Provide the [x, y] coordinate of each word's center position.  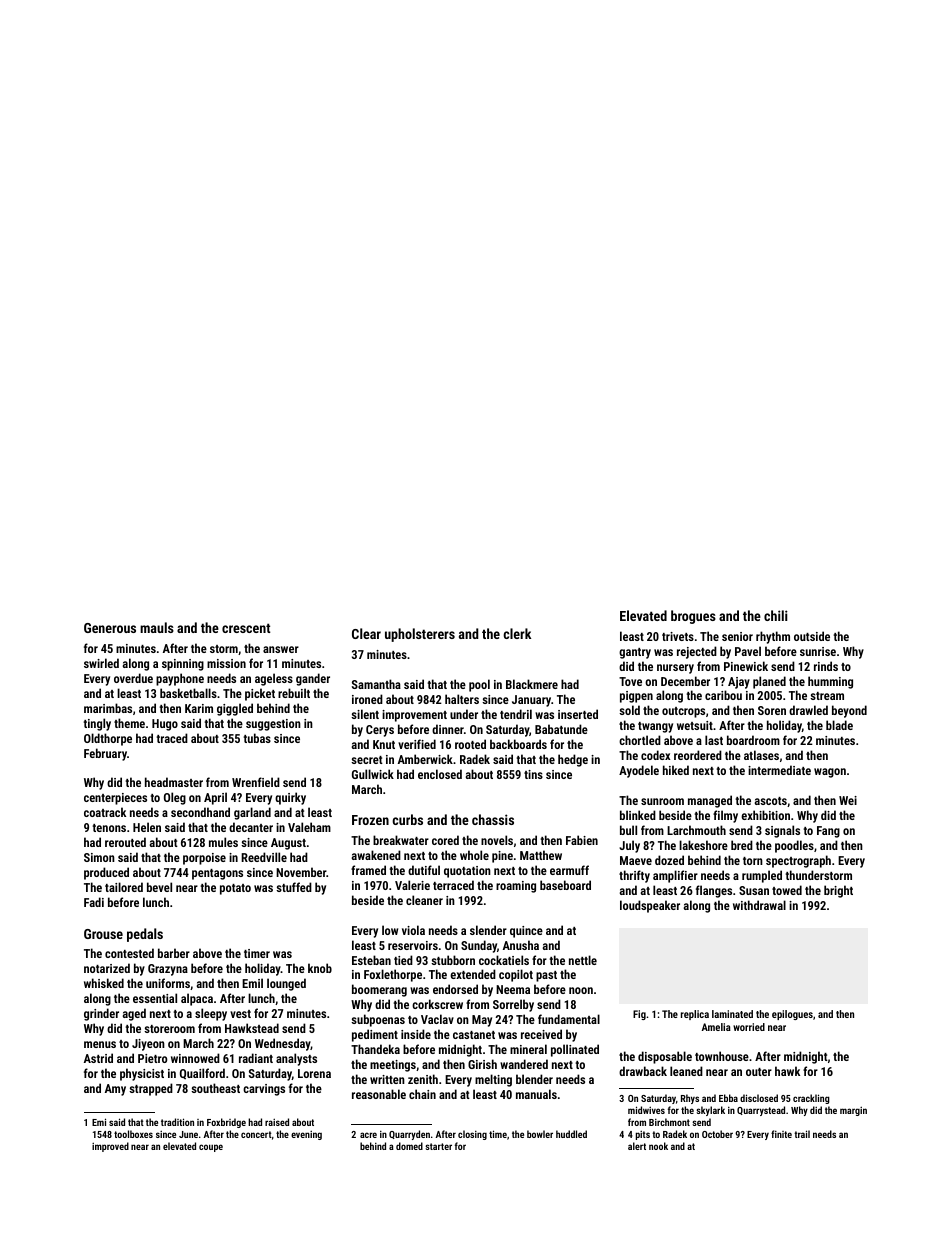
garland [252, 813]
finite [781, 1134]
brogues [693, 617]
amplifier [675, 876]
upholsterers [420, 635]
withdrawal [759, 905]
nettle [583, 960]
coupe [211, 1148]
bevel [159, 887]
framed [368, 870]
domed [409, 1146]
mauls [157, 627]
